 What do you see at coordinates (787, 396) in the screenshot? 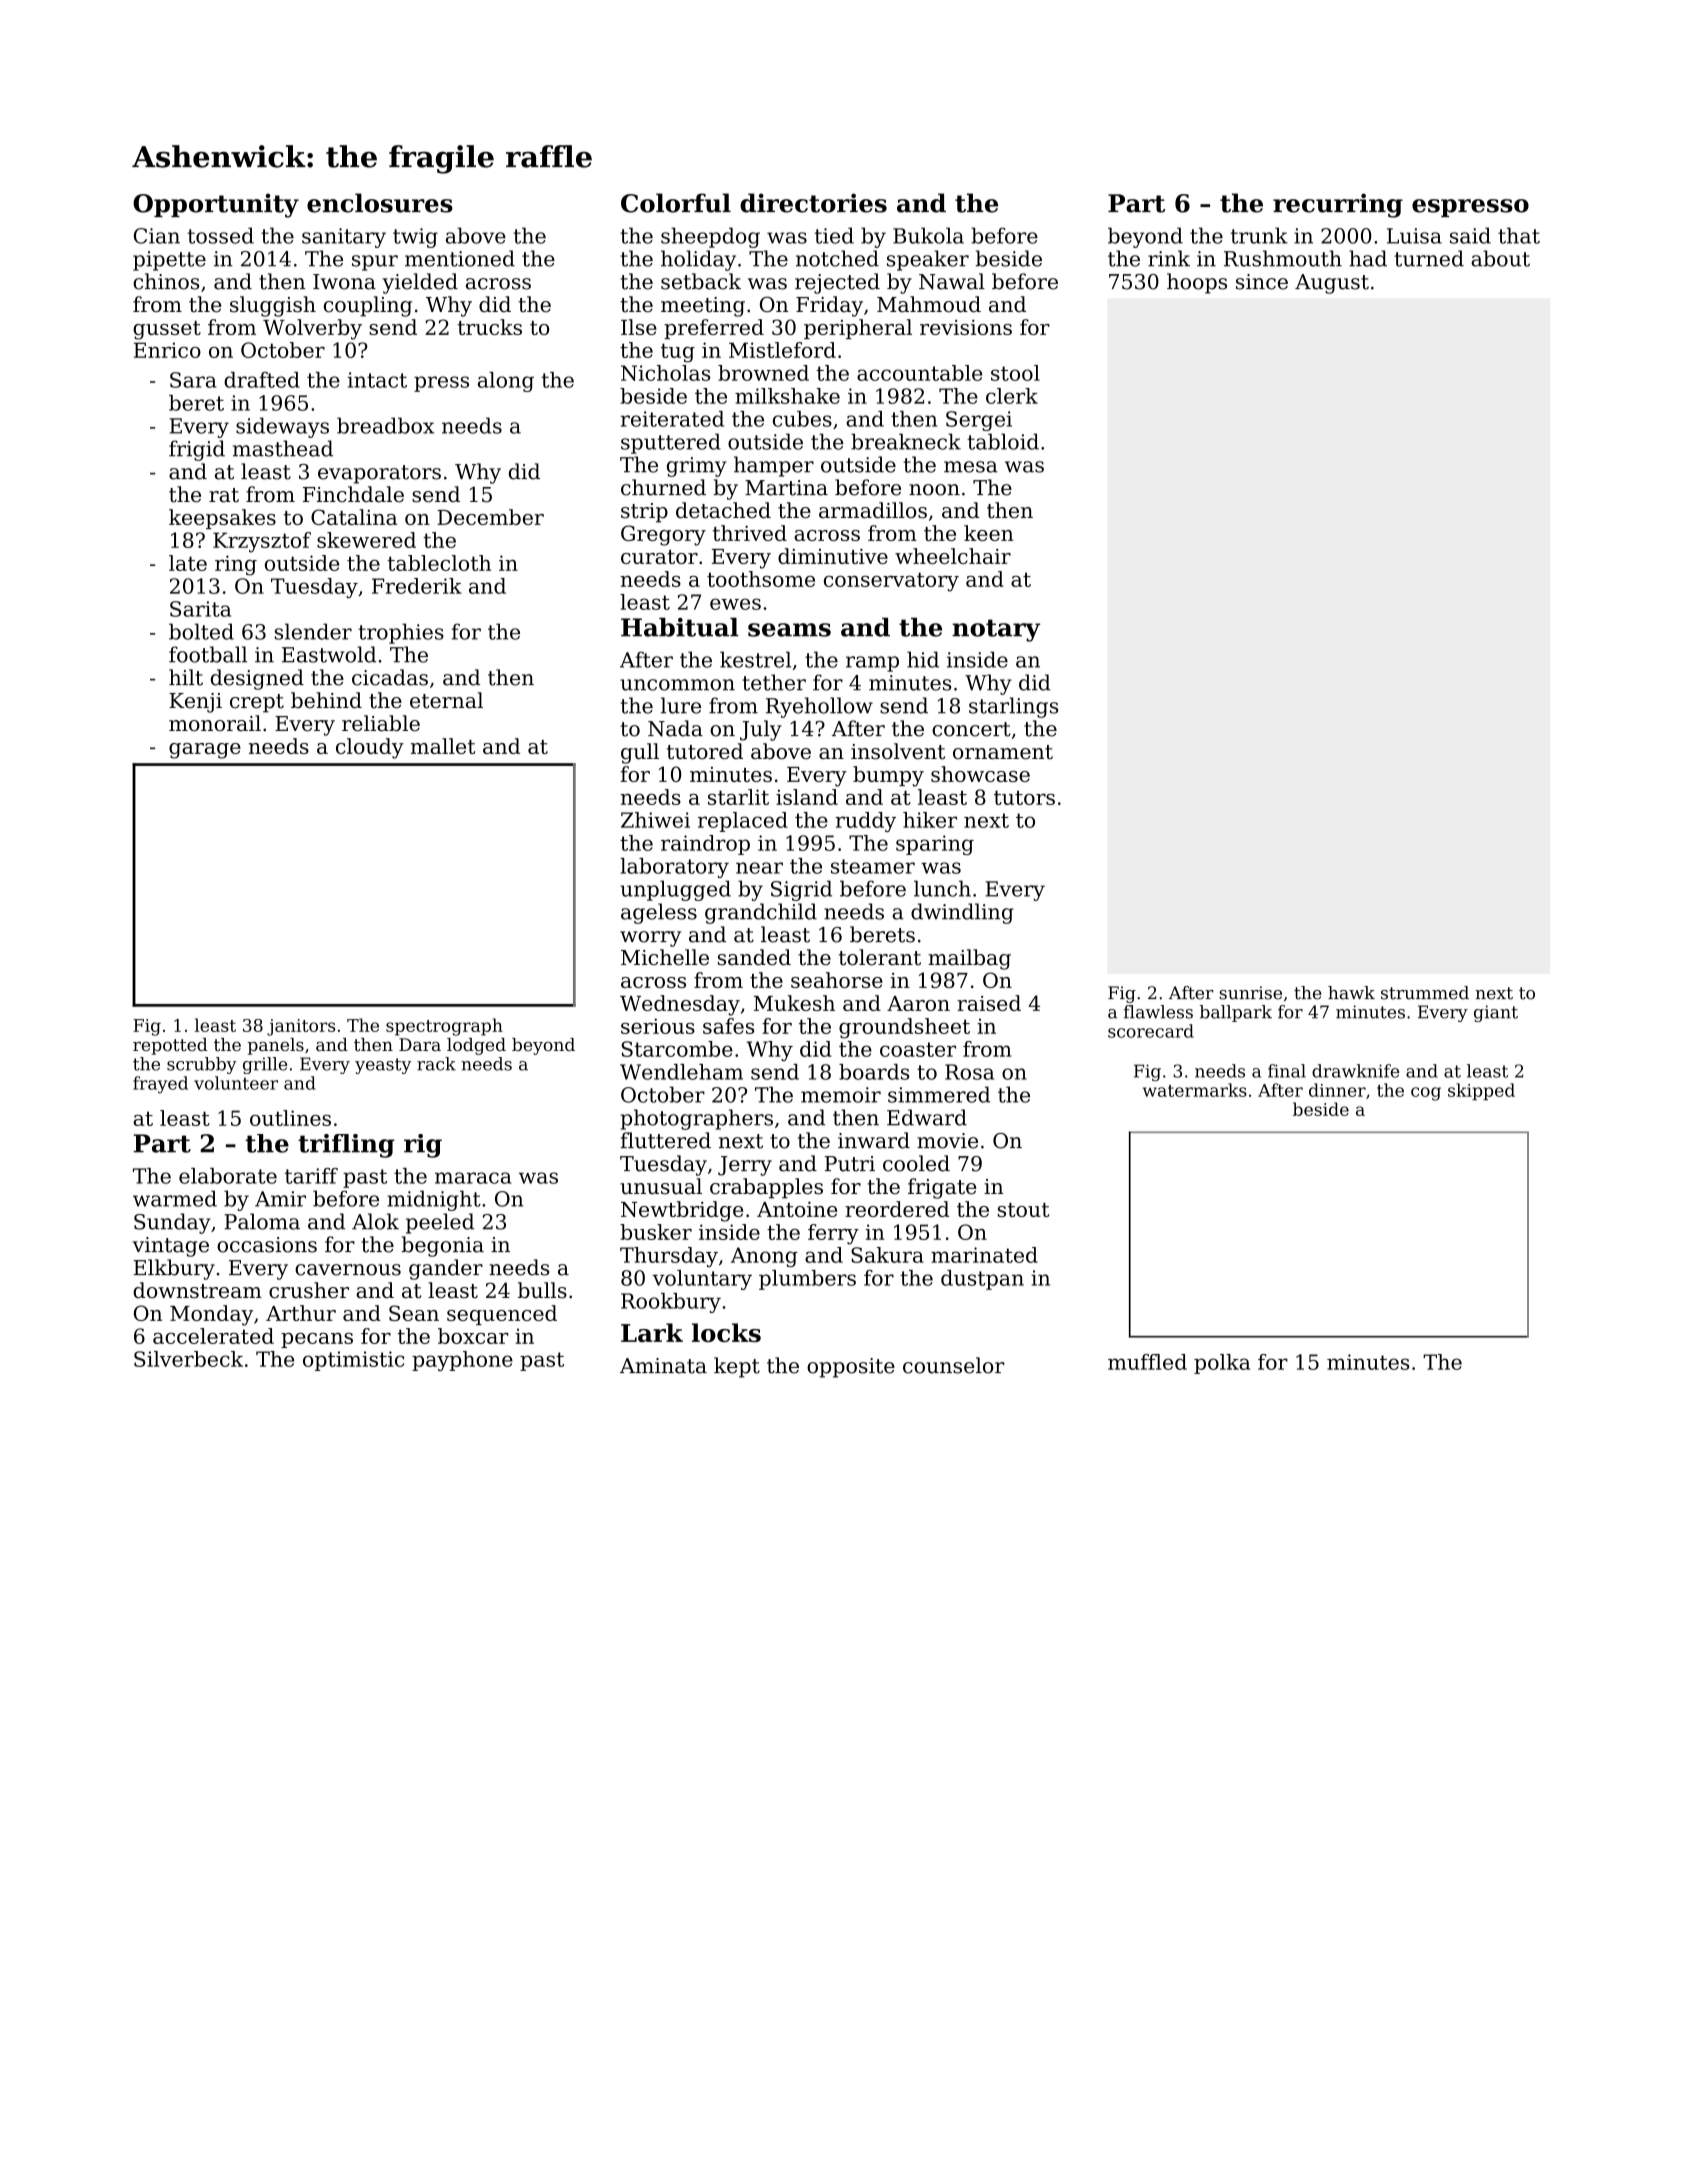
I see `milkshake` at bounding box center [787, 396].
